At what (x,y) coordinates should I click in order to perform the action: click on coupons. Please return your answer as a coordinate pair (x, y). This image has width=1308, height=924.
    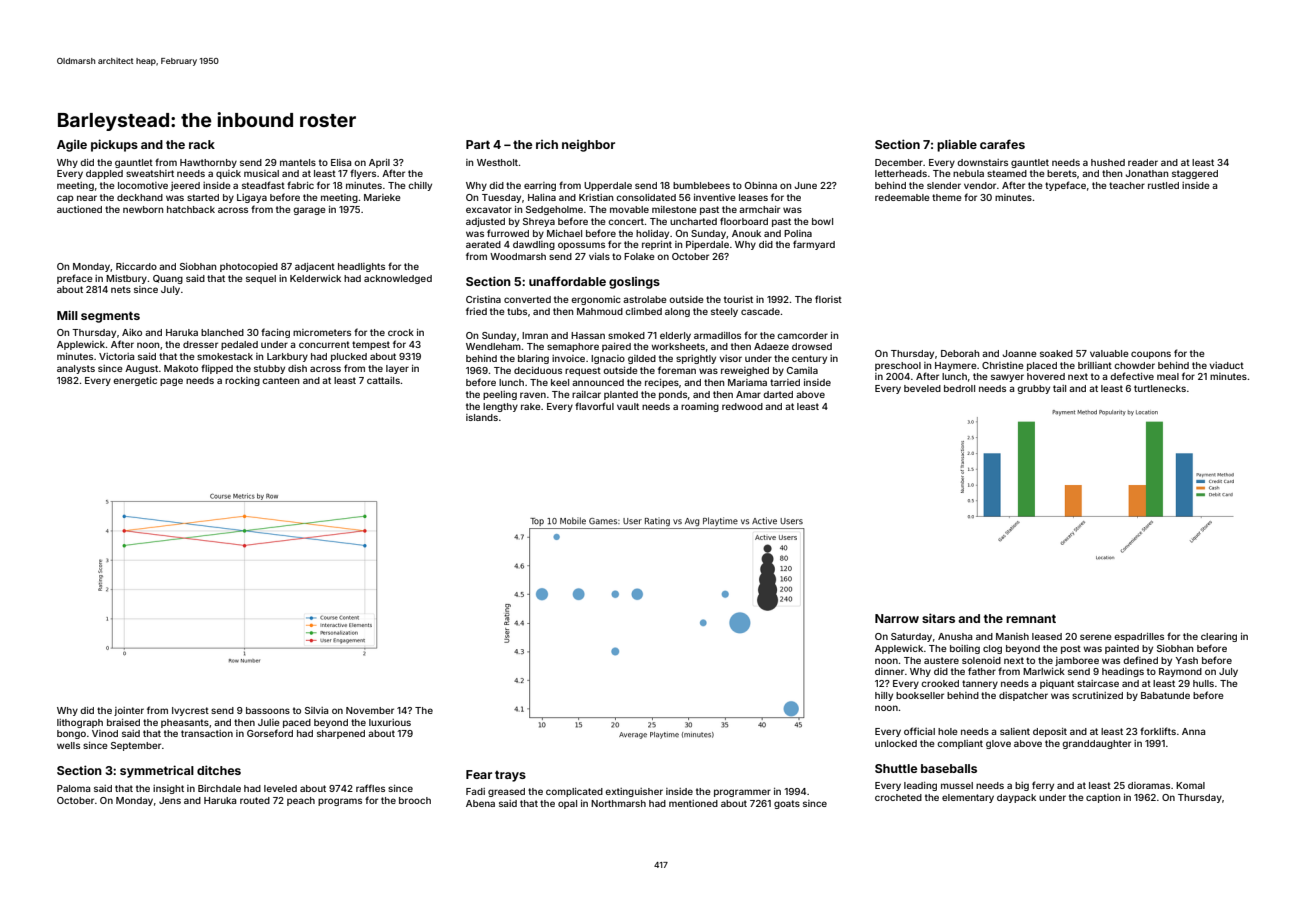
    Looking at the image, I should click on (1151, 355).
